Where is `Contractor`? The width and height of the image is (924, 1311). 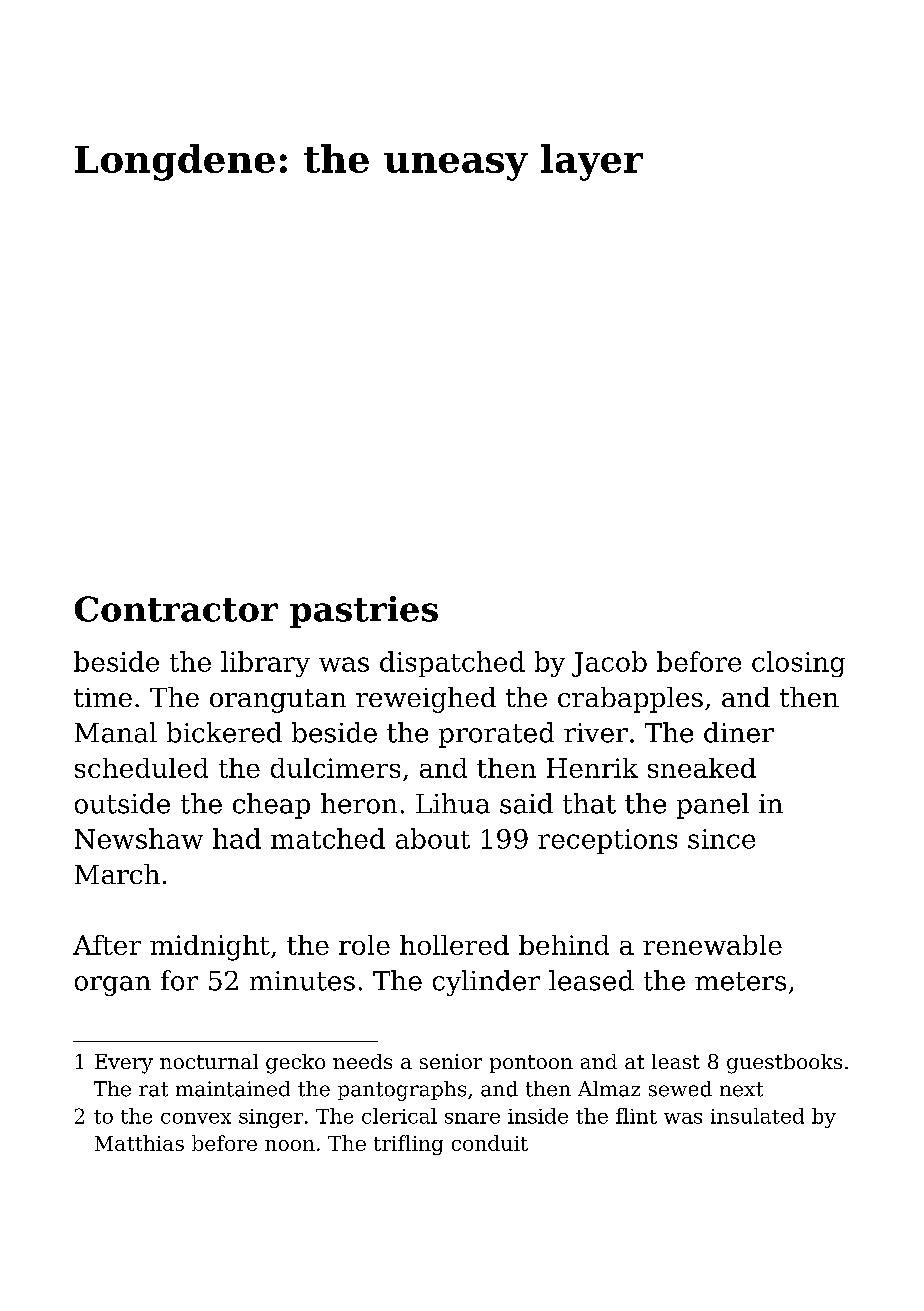
Contractor is located at coordinates (176, 609).
